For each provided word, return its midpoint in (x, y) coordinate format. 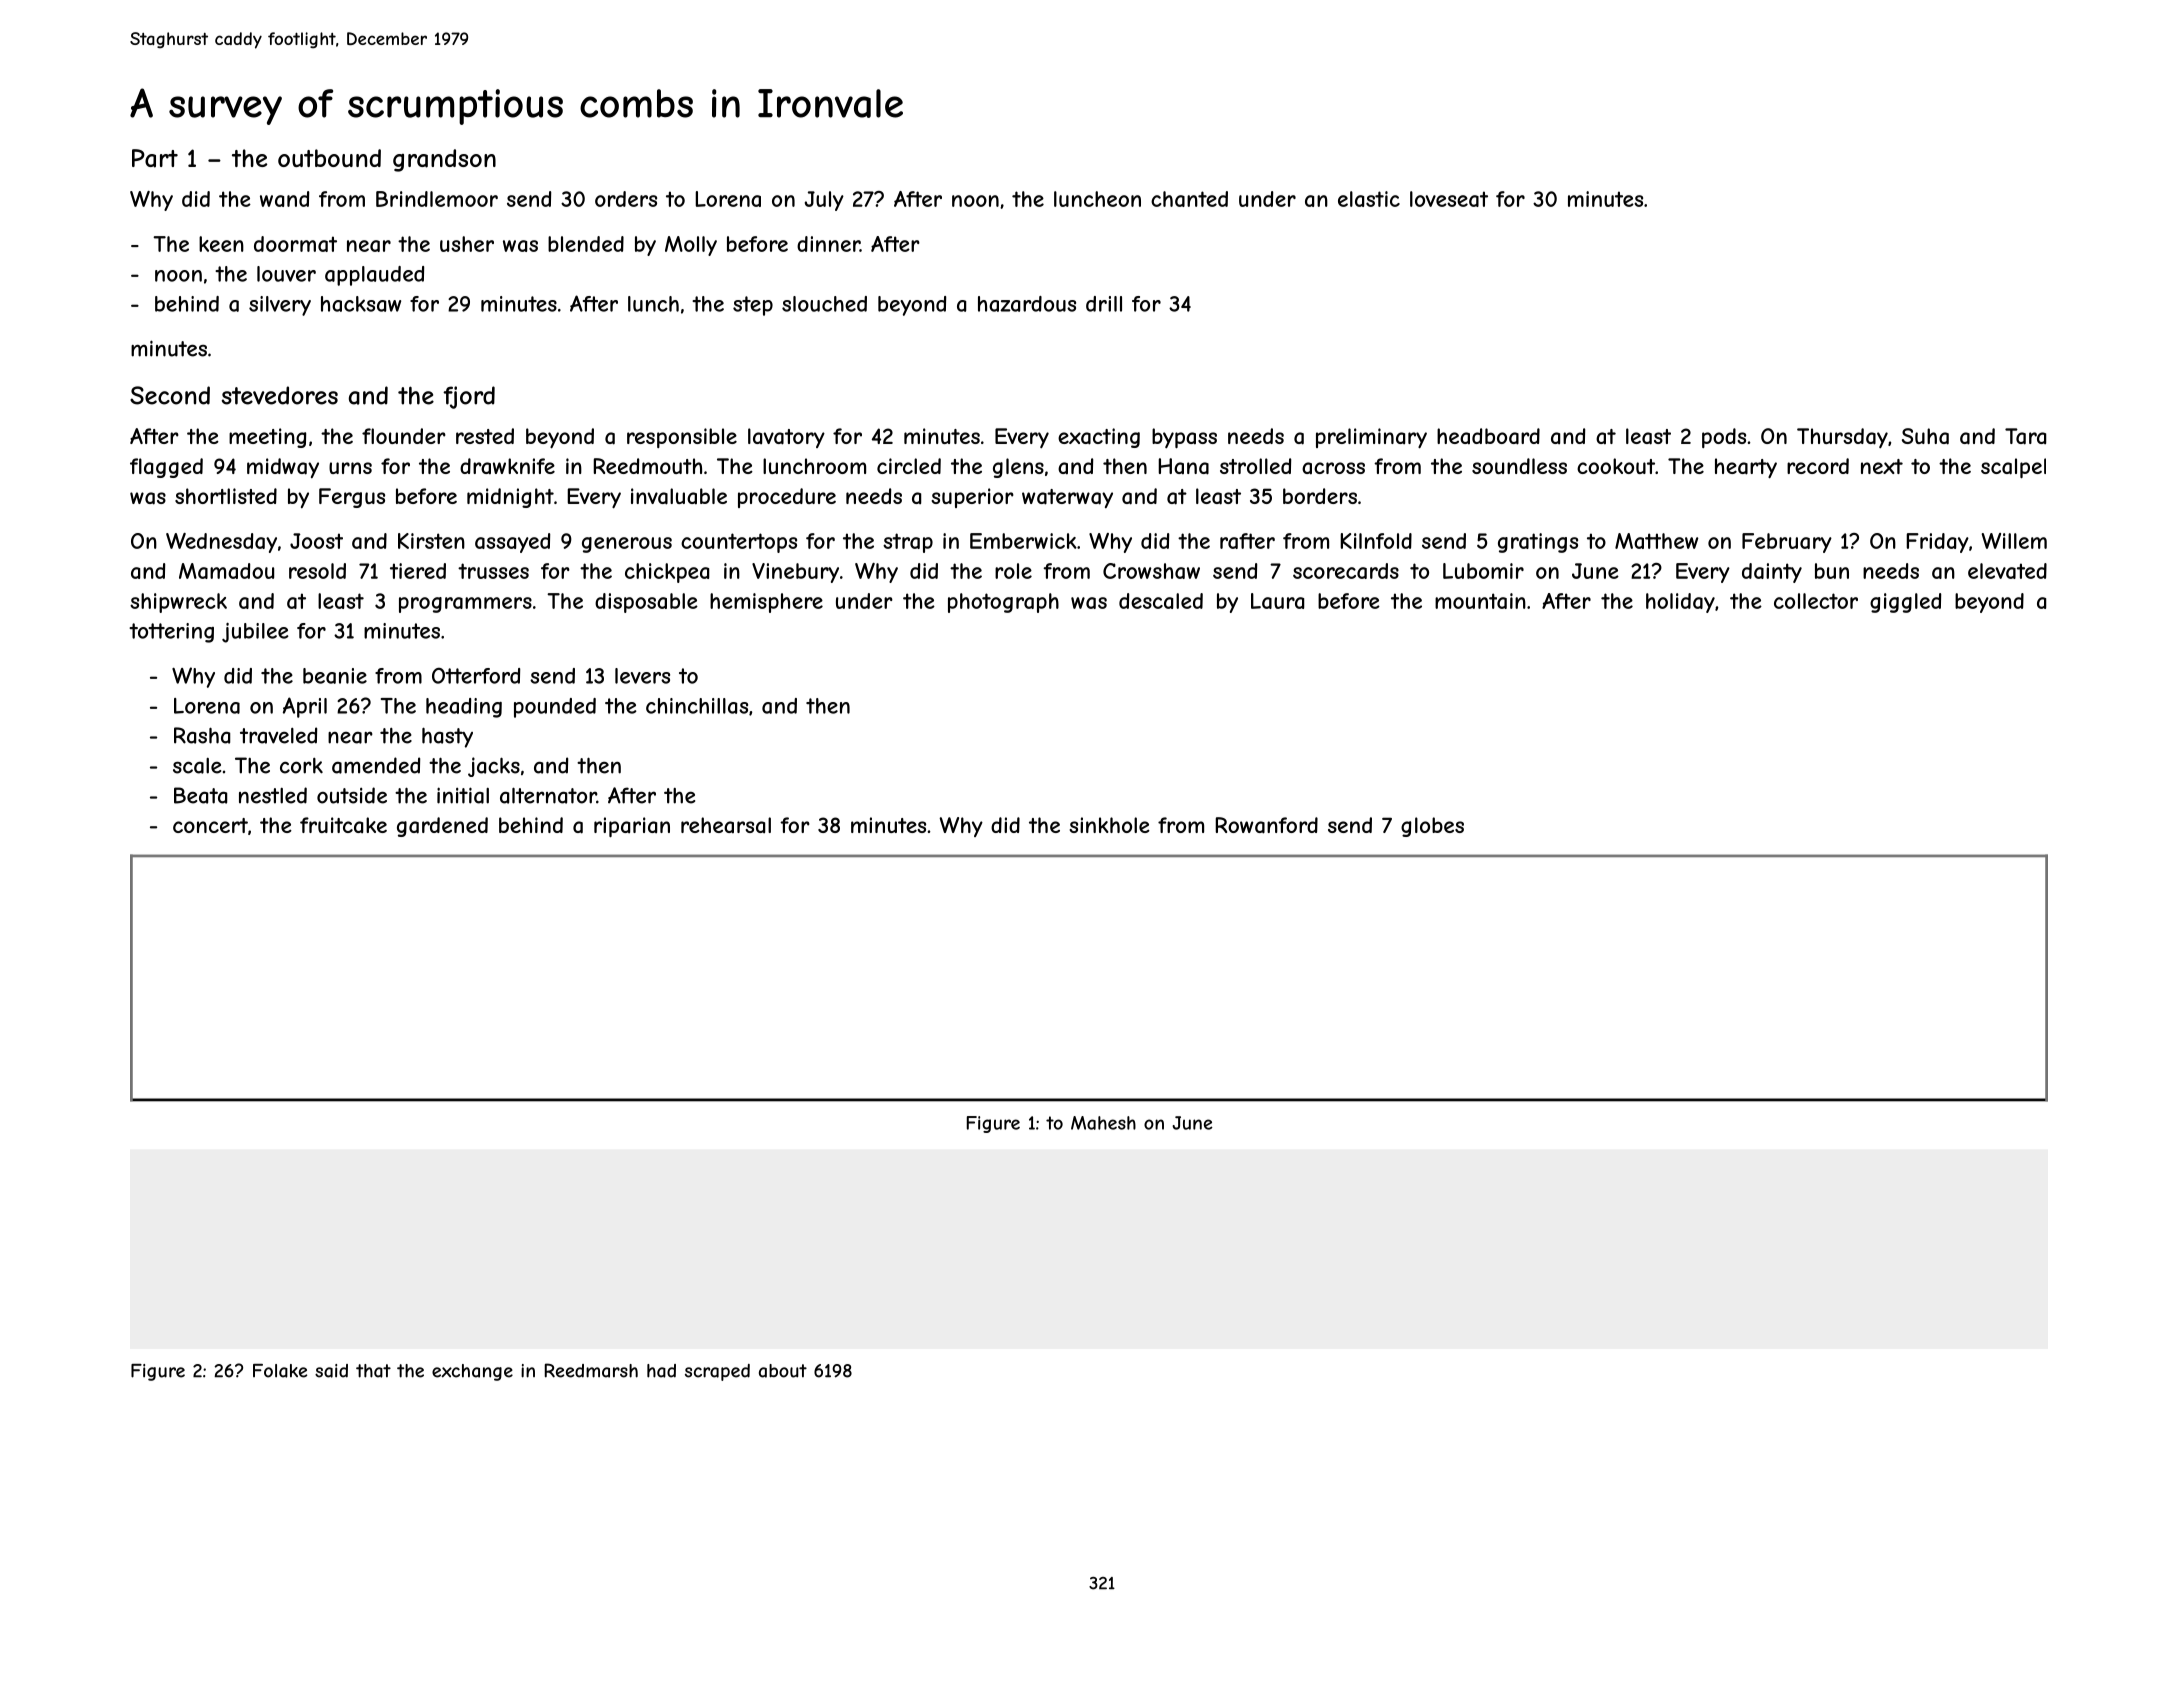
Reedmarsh (591, 1370)
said (331, 1371)
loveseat (1449, 199)
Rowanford (1266, 825)
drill (1104, 304)
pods (1724, 438)
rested (485, 436)
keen (221, 244)
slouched (824, 304)
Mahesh (1103, 1123)
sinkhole (1109, 825)
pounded (555, 708)
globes (1432, 827)
